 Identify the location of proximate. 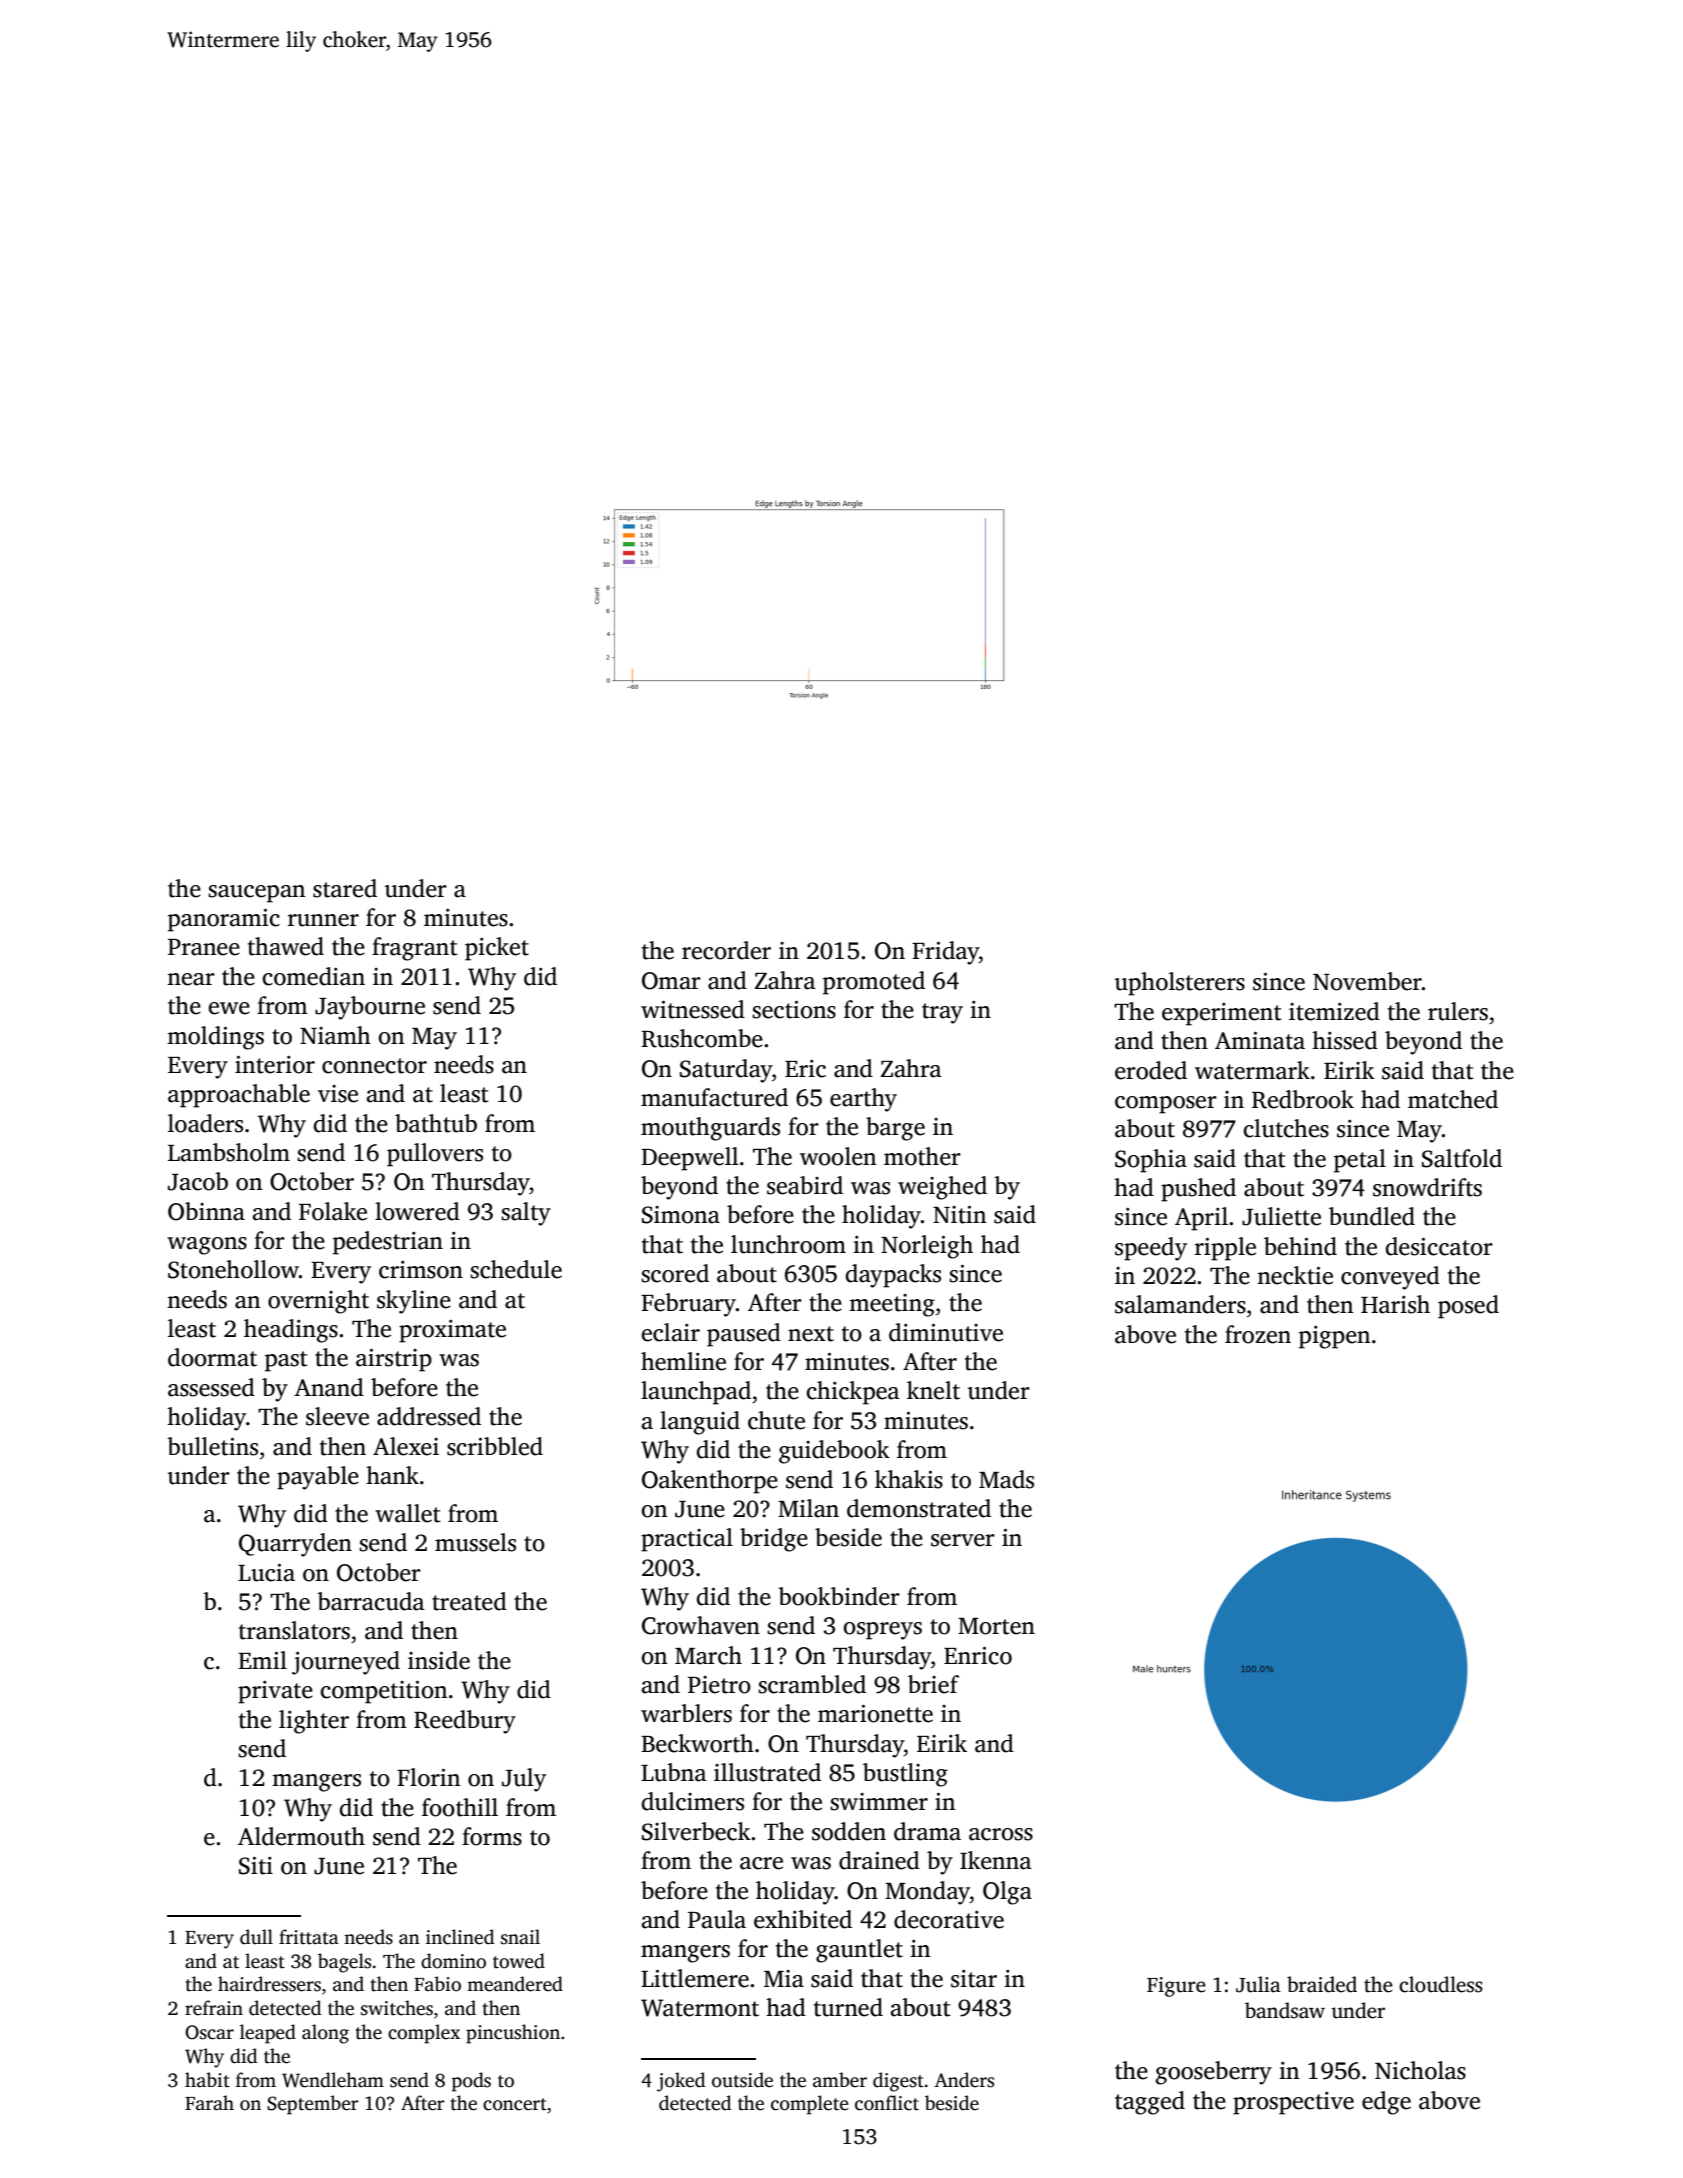
(452, 1331).
